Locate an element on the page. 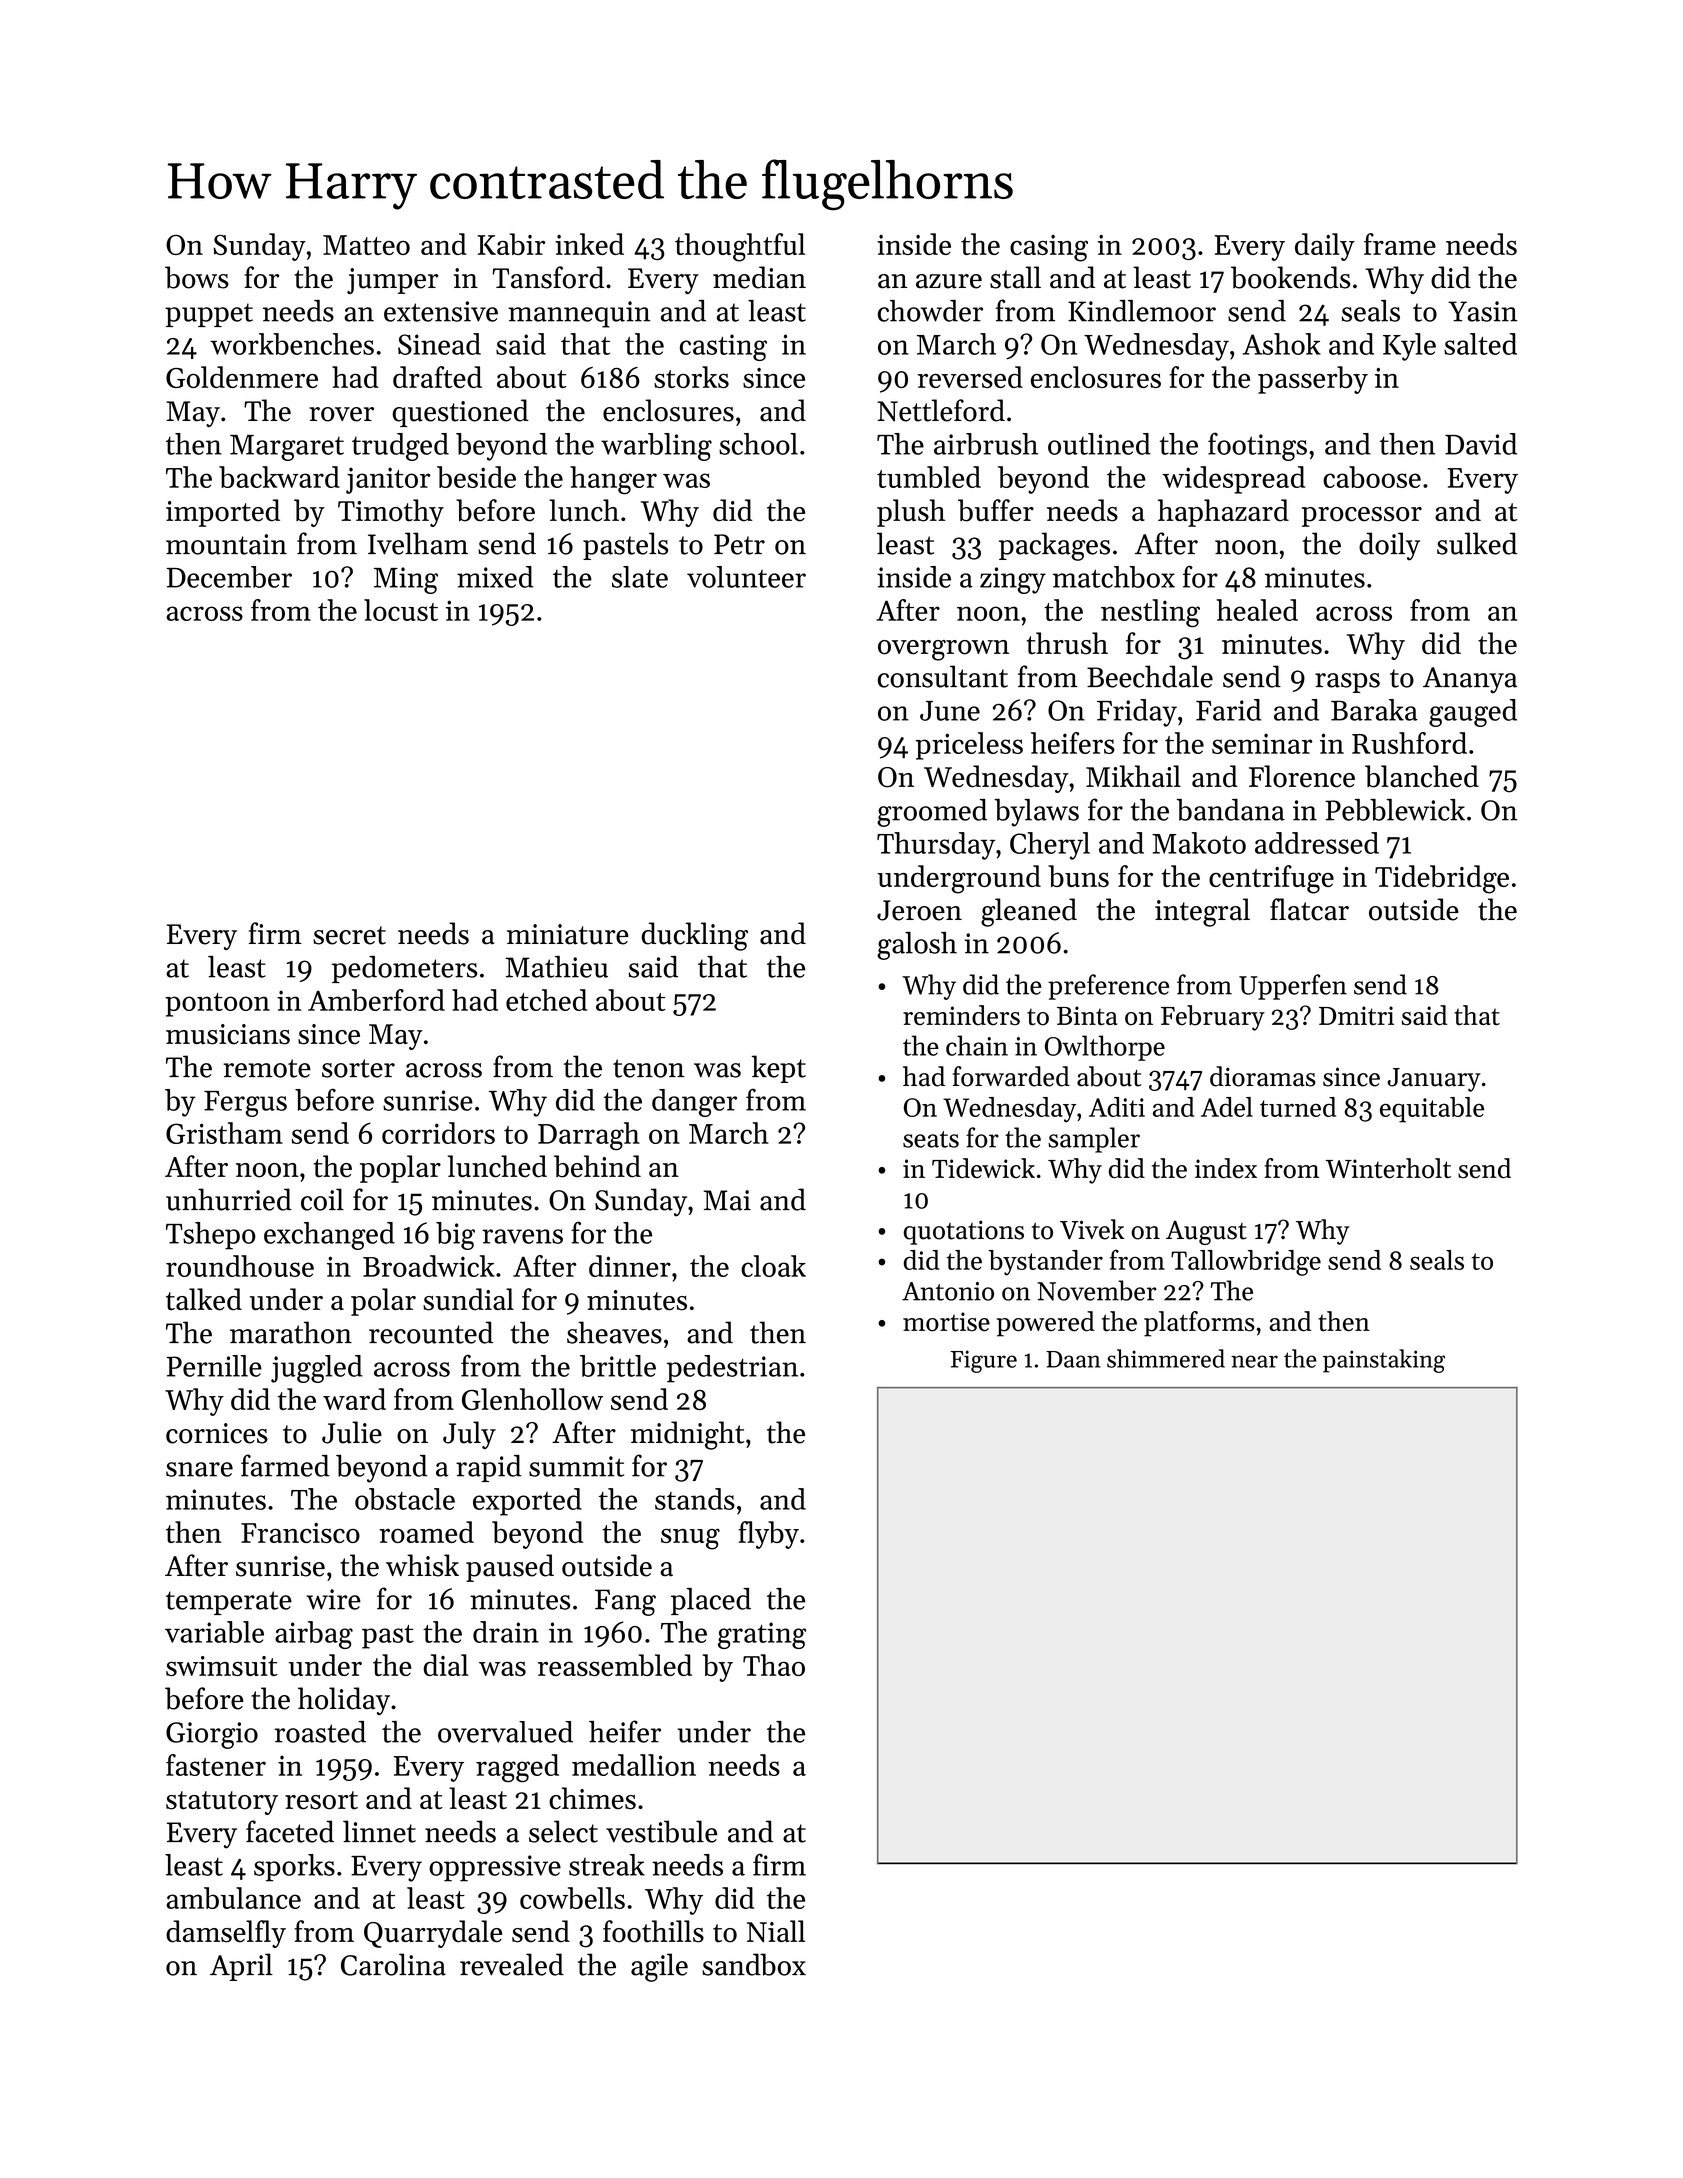 The height and width of the page is (2178, 1683). bows is located at coordinates (197, 277).
